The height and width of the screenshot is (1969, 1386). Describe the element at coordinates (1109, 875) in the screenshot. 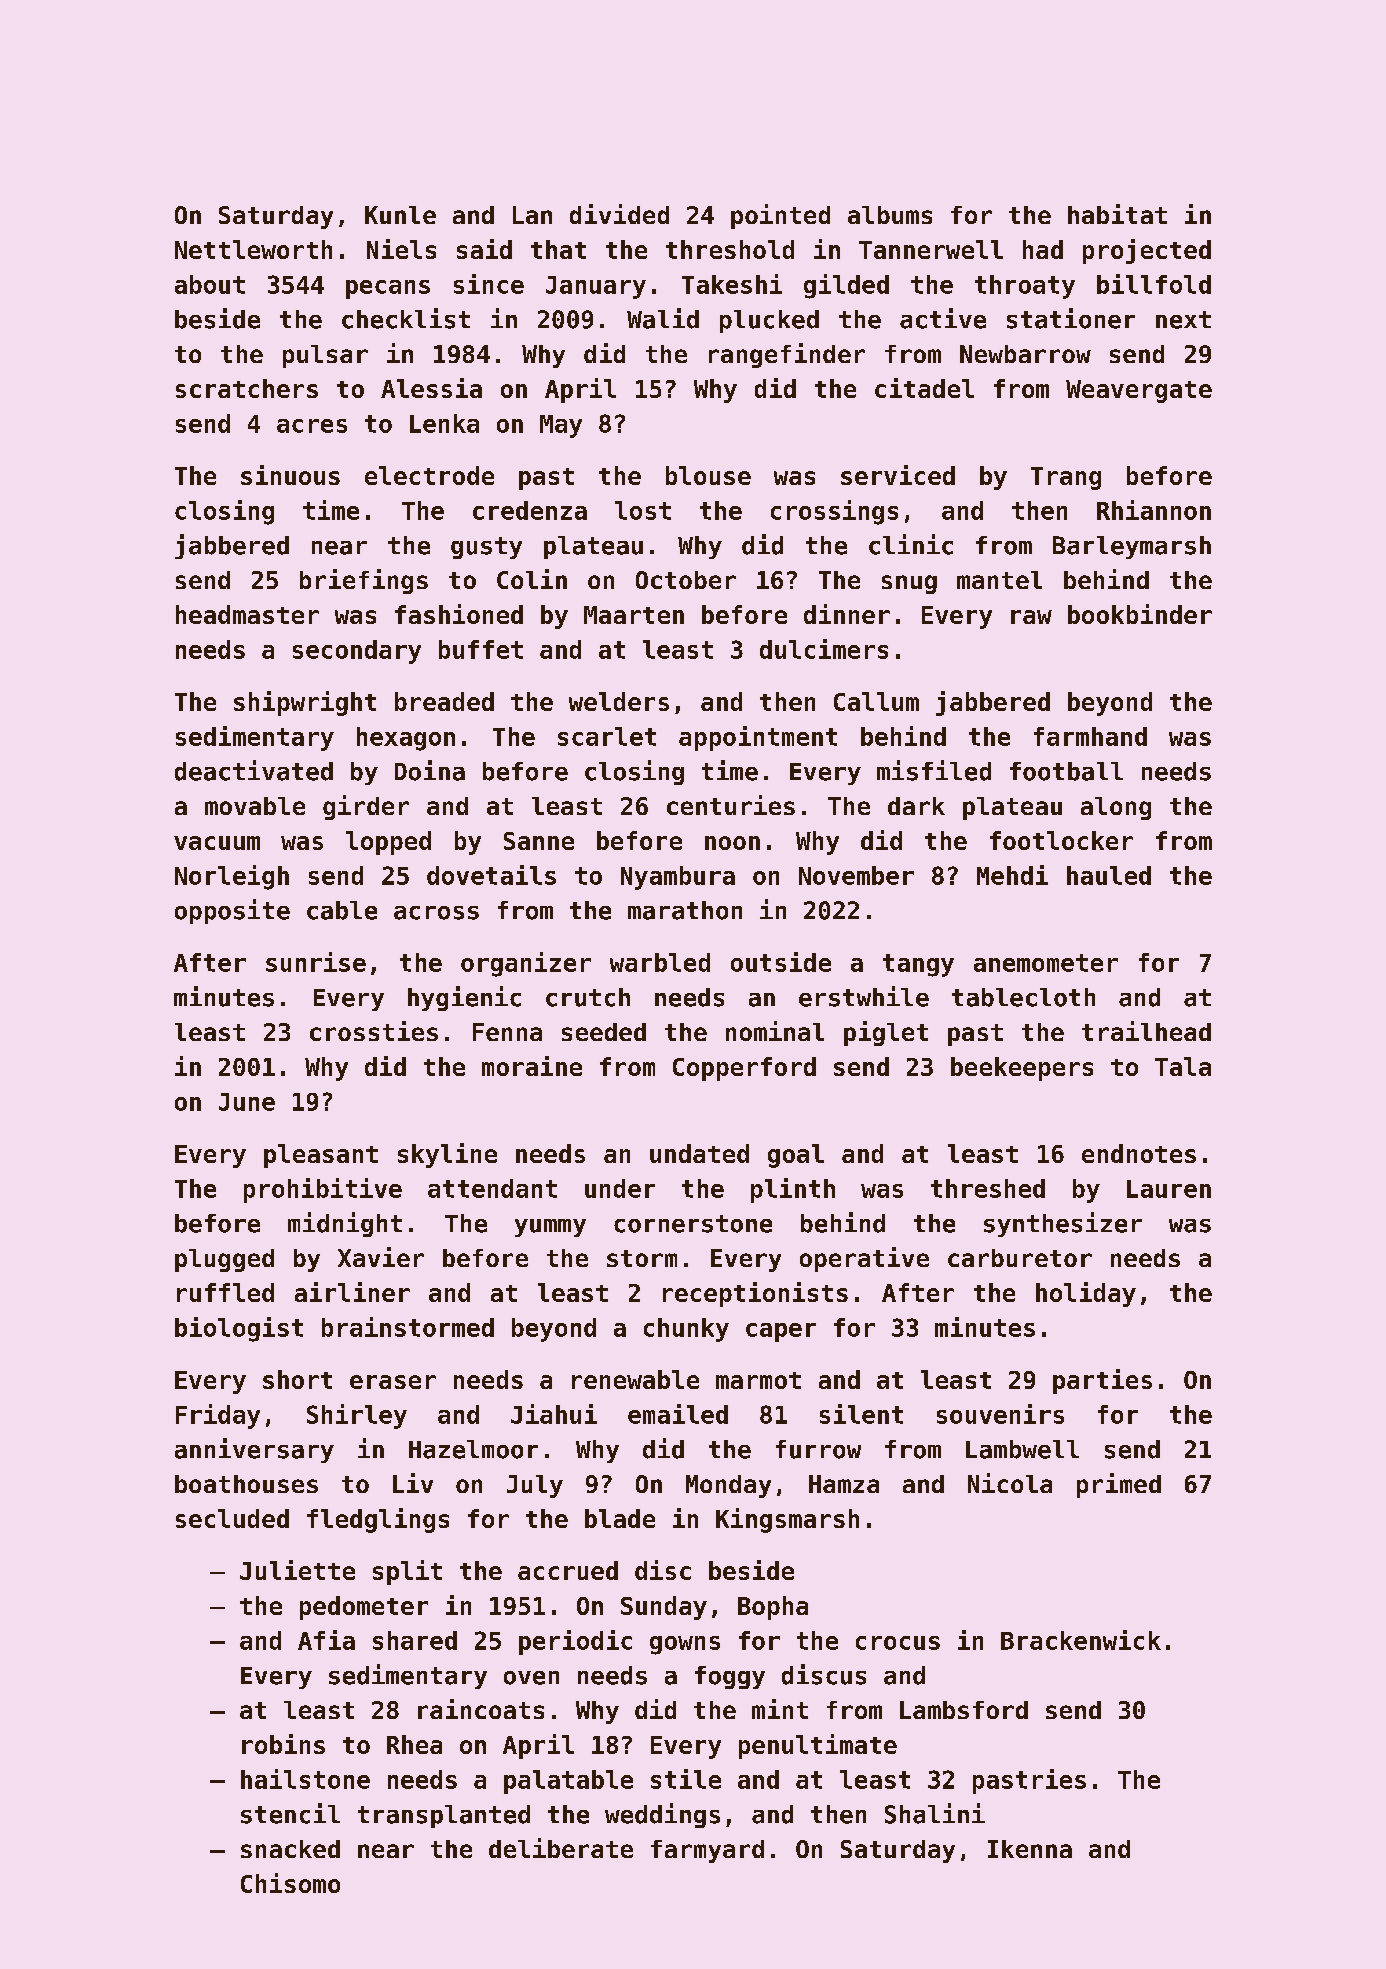

I see `hauled` at that location.
